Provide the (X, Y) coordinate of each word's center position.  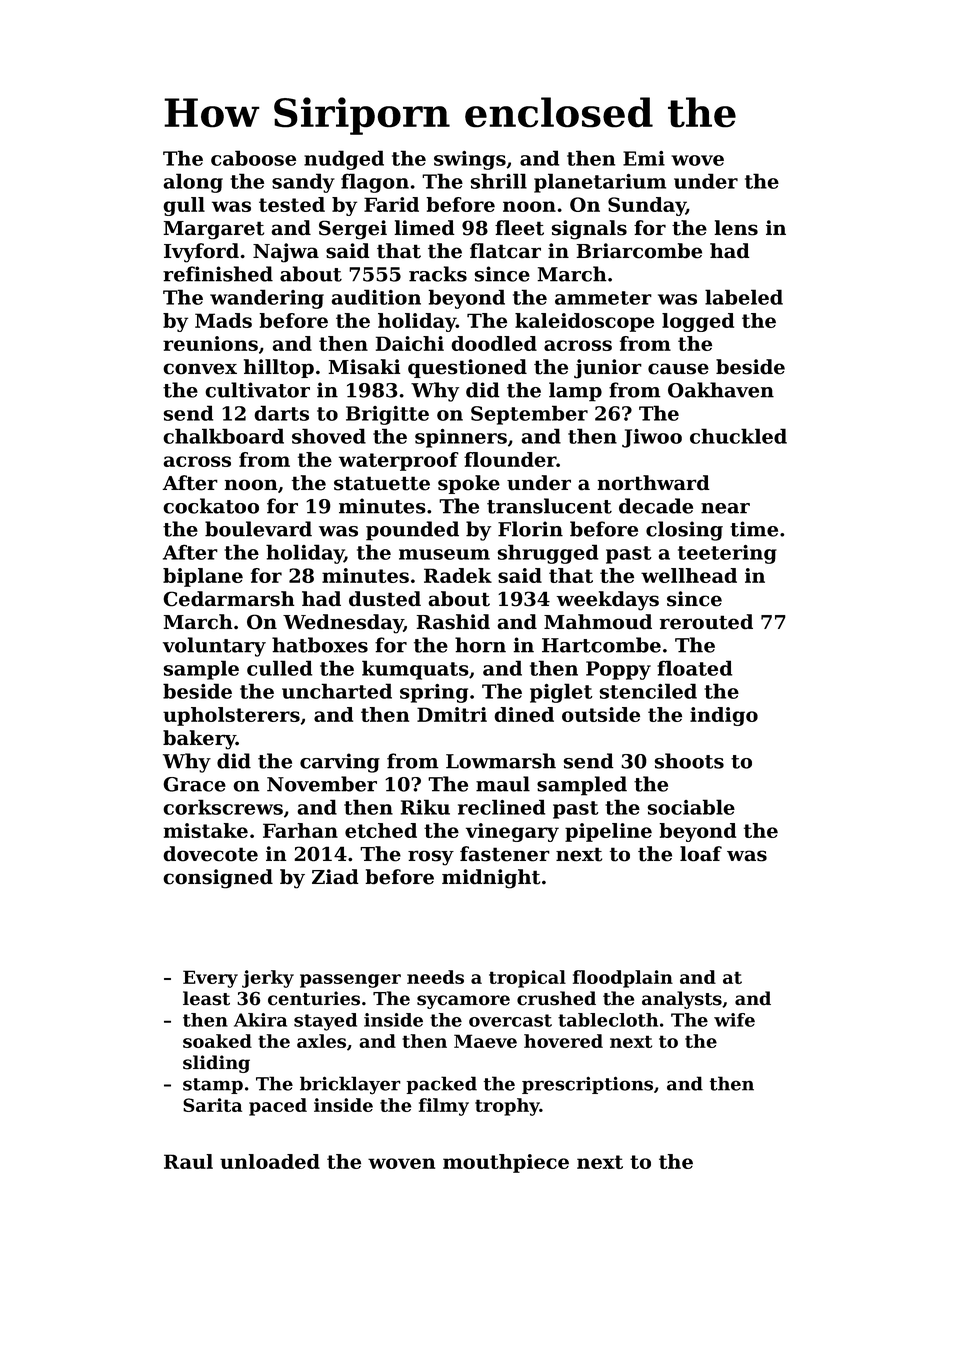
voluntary (214, 647)
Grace (194, 784)
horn (480, 645)
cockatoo (211, 506)
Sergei (353, 230)
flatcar (505, 251)
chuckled (738, 436)
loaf (701, 854)
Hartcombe (601, 645)
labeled (744, 297)
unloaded (270, 1161)
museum (444, 554)
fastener (505, 854)
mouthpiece (506, 1163)
